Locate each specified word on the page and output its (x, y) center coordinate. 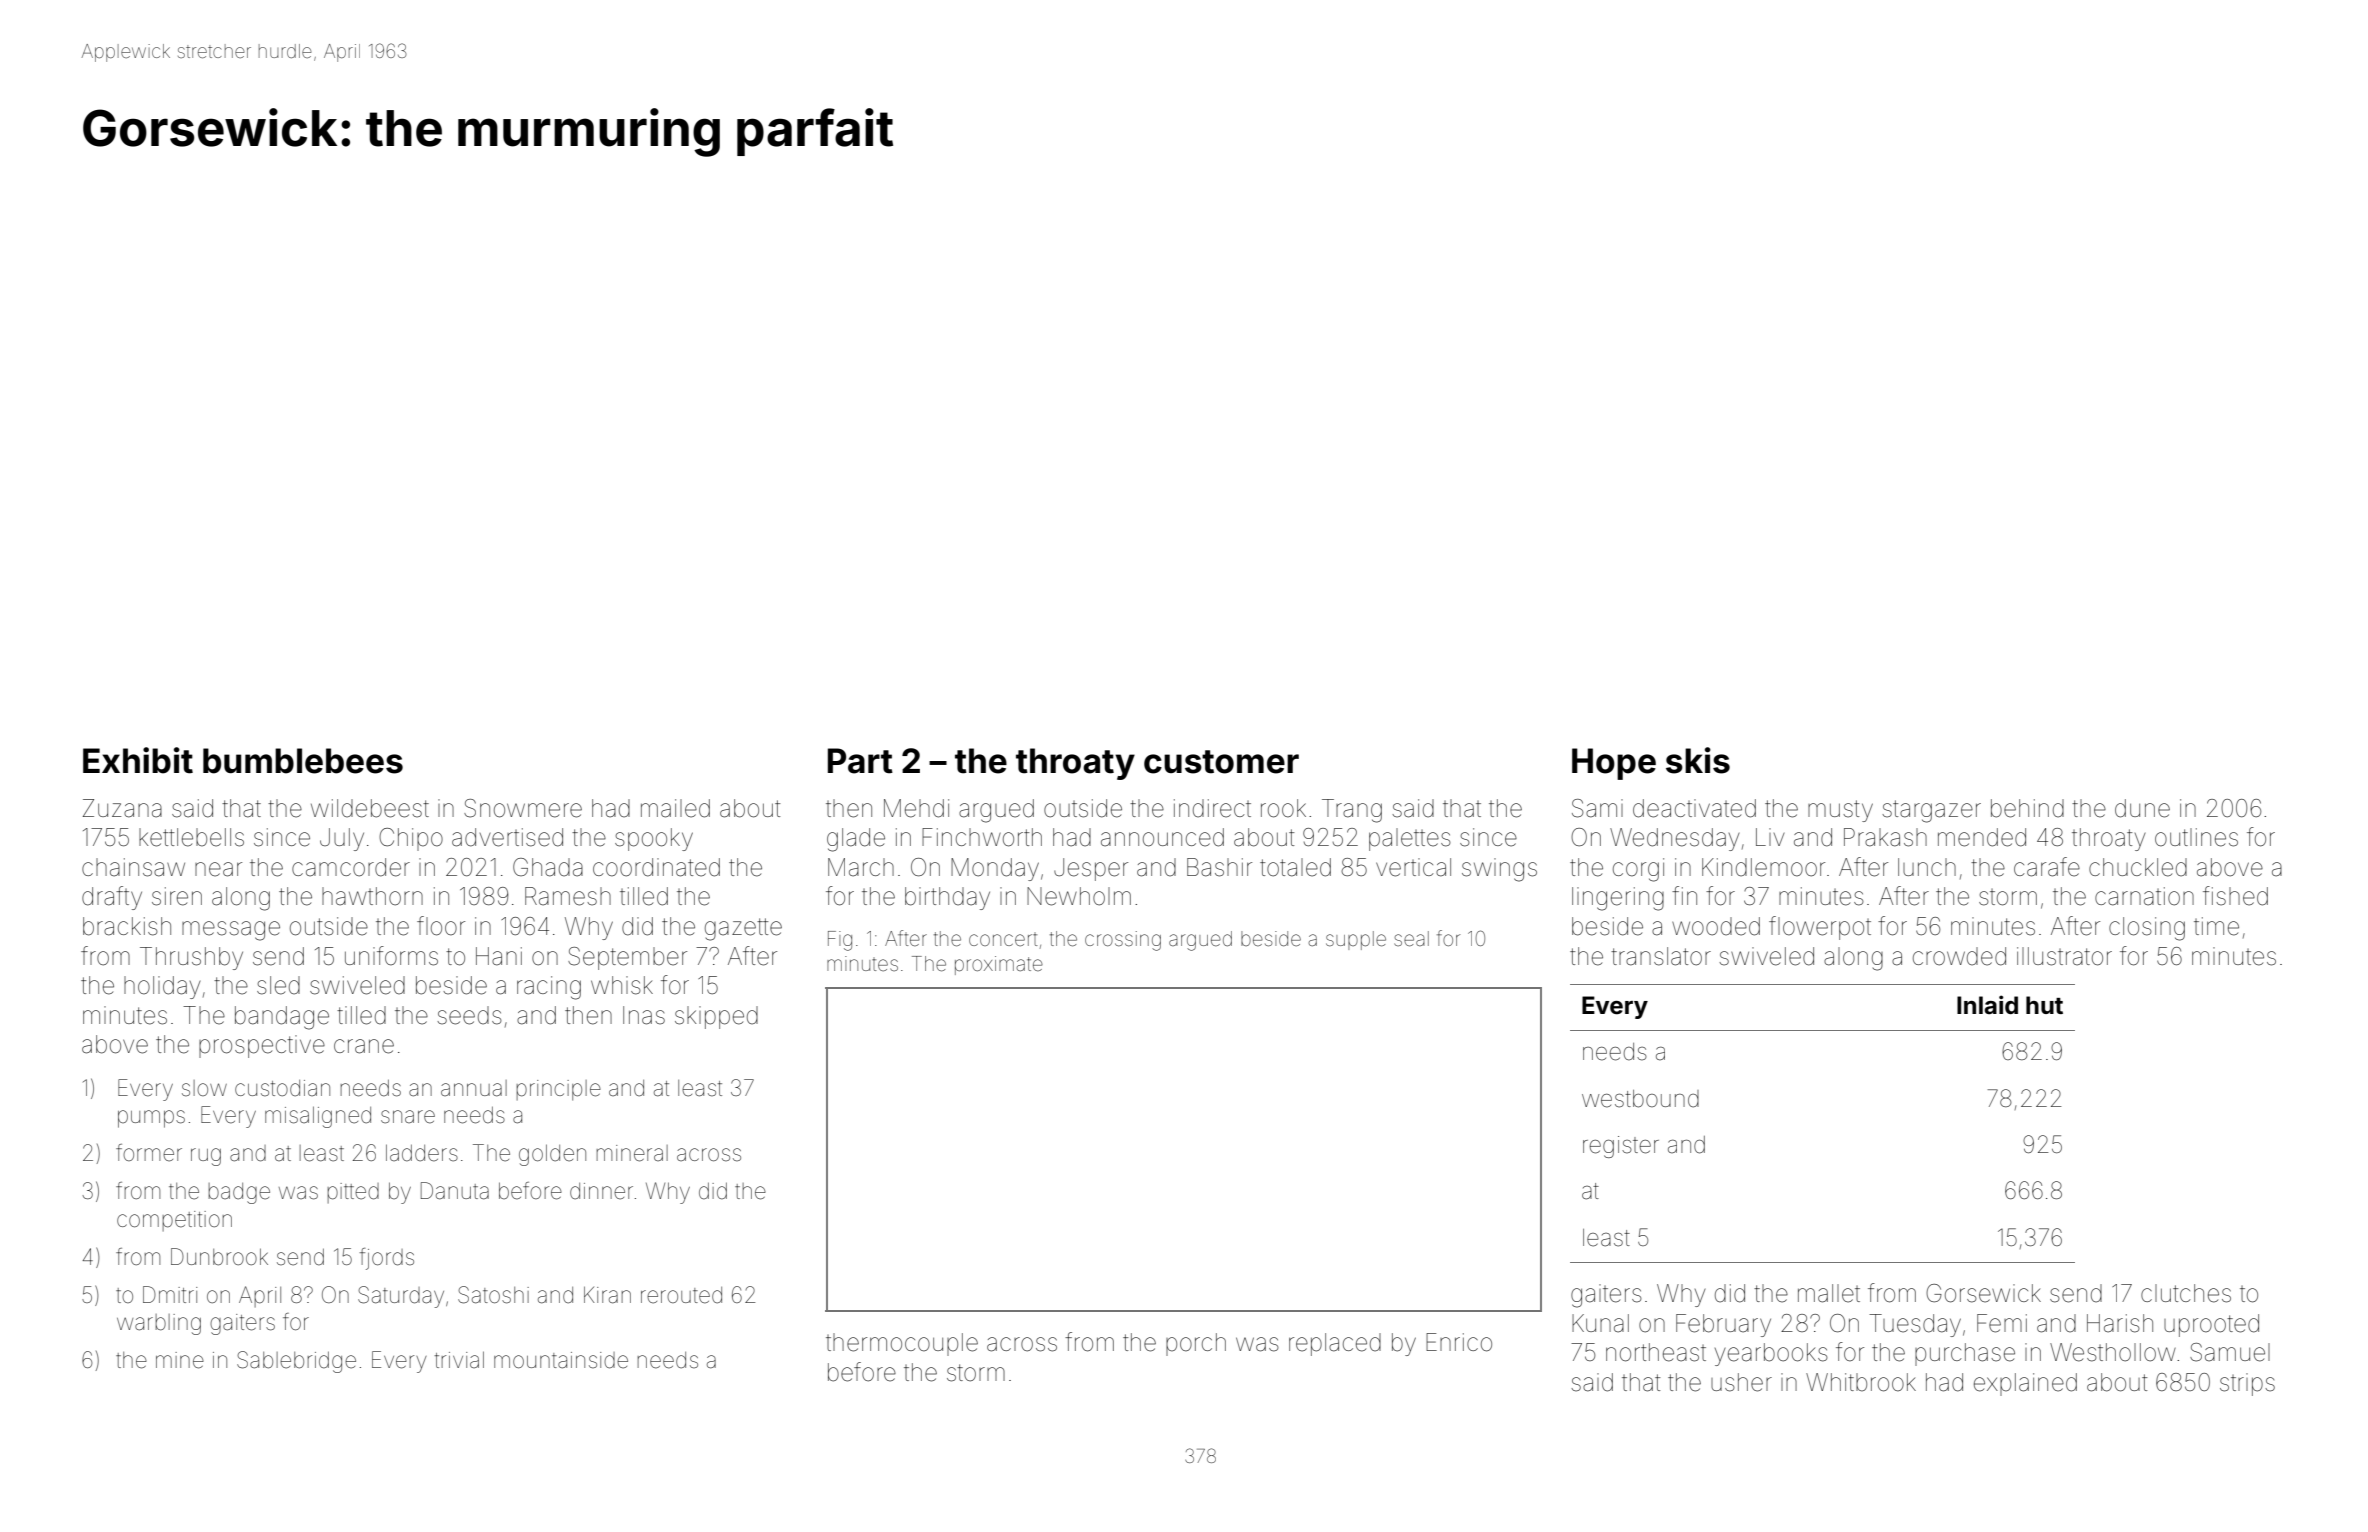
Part (860, 761)
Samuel (2230, 1352)
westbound (1640, 1099)
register (1621, 1147)
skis (1698, 760)
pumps (151, 1119)
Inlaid (1987, 1004)
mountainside (561, 1360)
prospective (262, 1046)
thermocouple (902, 1344)
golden (552, 1155)
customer (1221, 762)
